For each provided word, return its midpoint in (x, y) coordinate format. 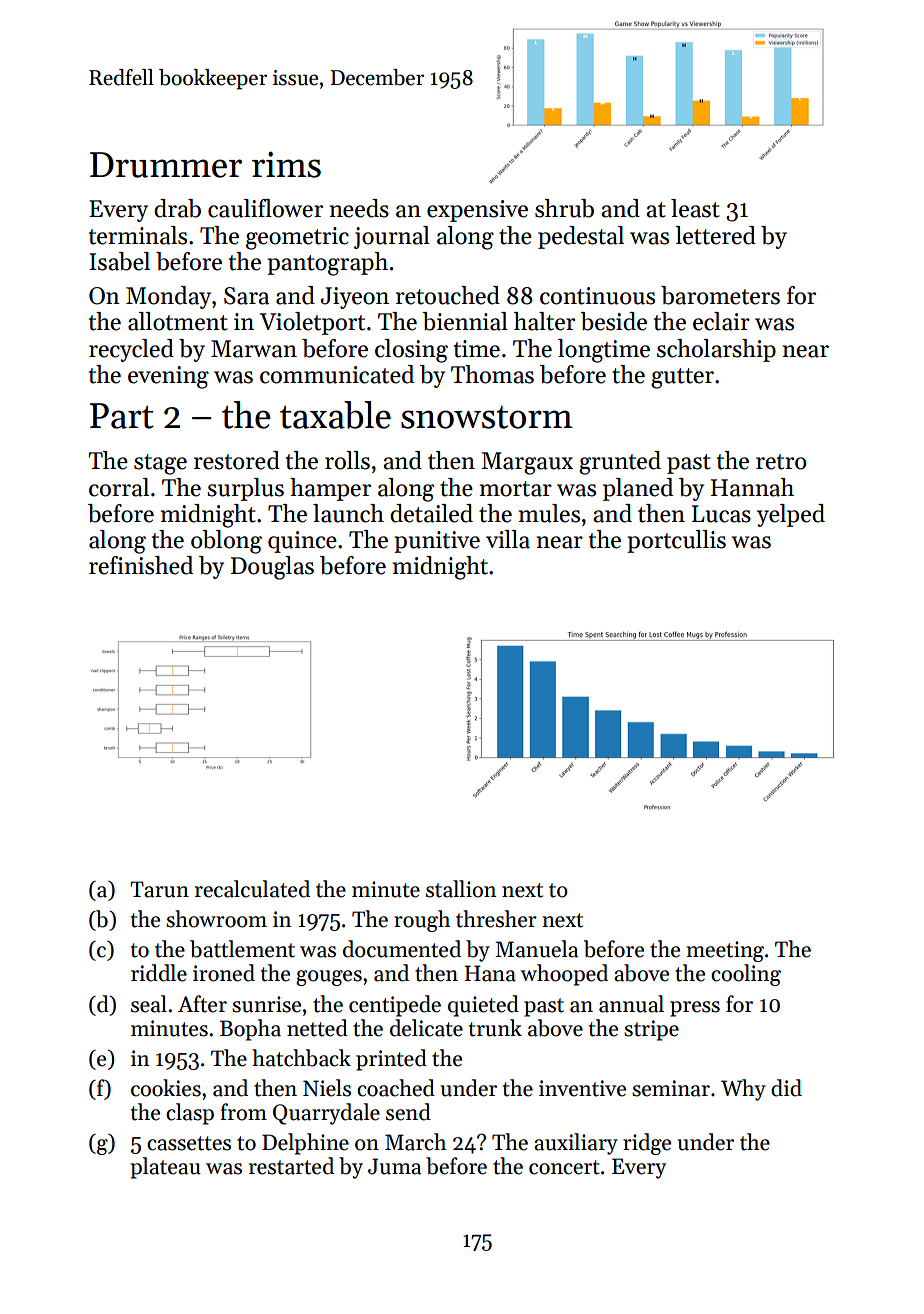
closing (411, 351)
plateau (165, 1168)
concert (564, 1167)
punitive (437, 542)
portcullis (676, 541)
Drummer (166, 165)
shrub (564, 208)
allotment (178, 321)
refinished (141, 565)
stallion (461, 889)
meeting (725, 951)
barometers (720, 295)
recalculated (252, 889)
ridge (647, 1144)
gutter (682, 378)
